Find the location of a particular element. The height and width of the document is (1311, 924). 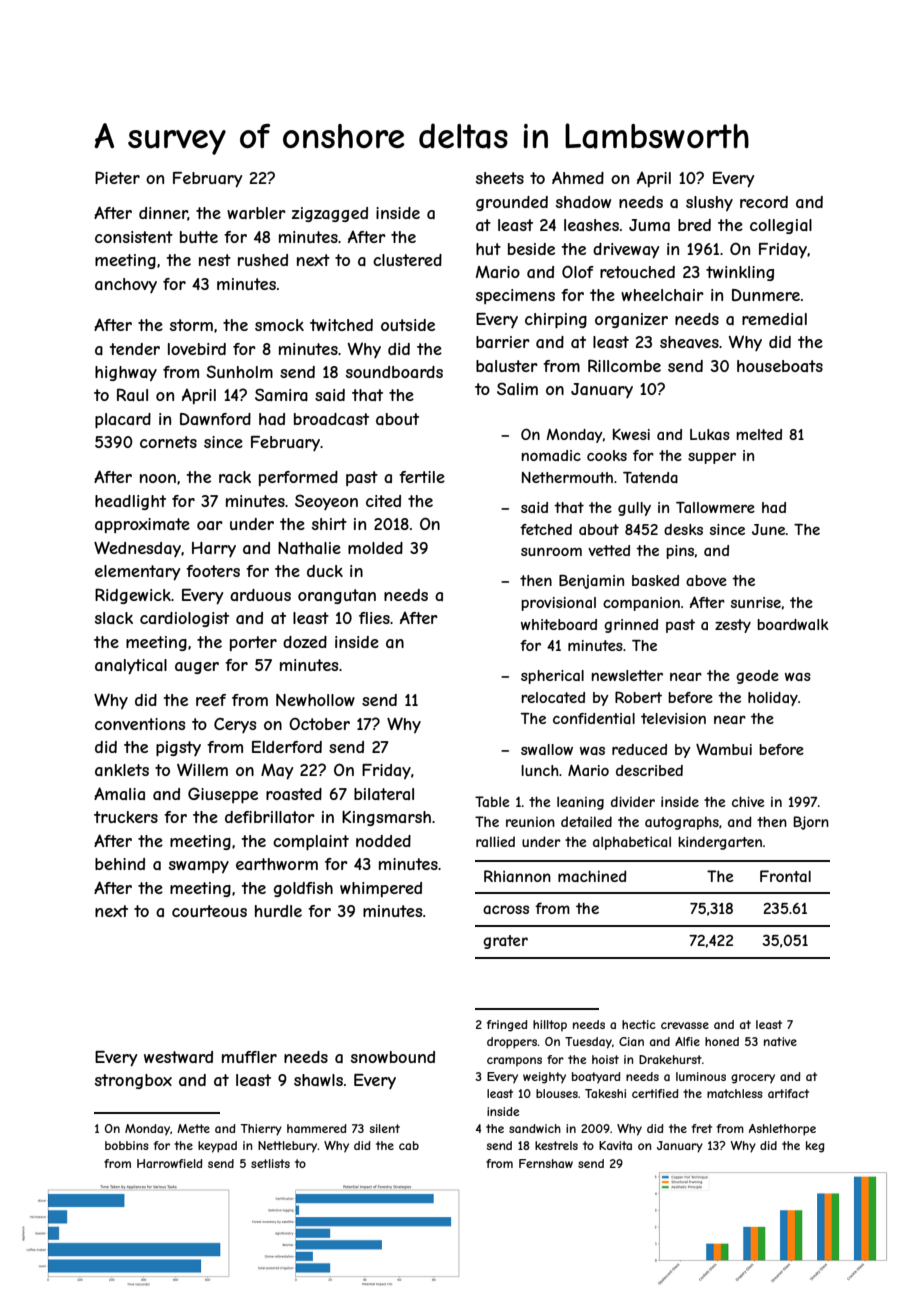

silent is located at coordinates (384, 1128).
